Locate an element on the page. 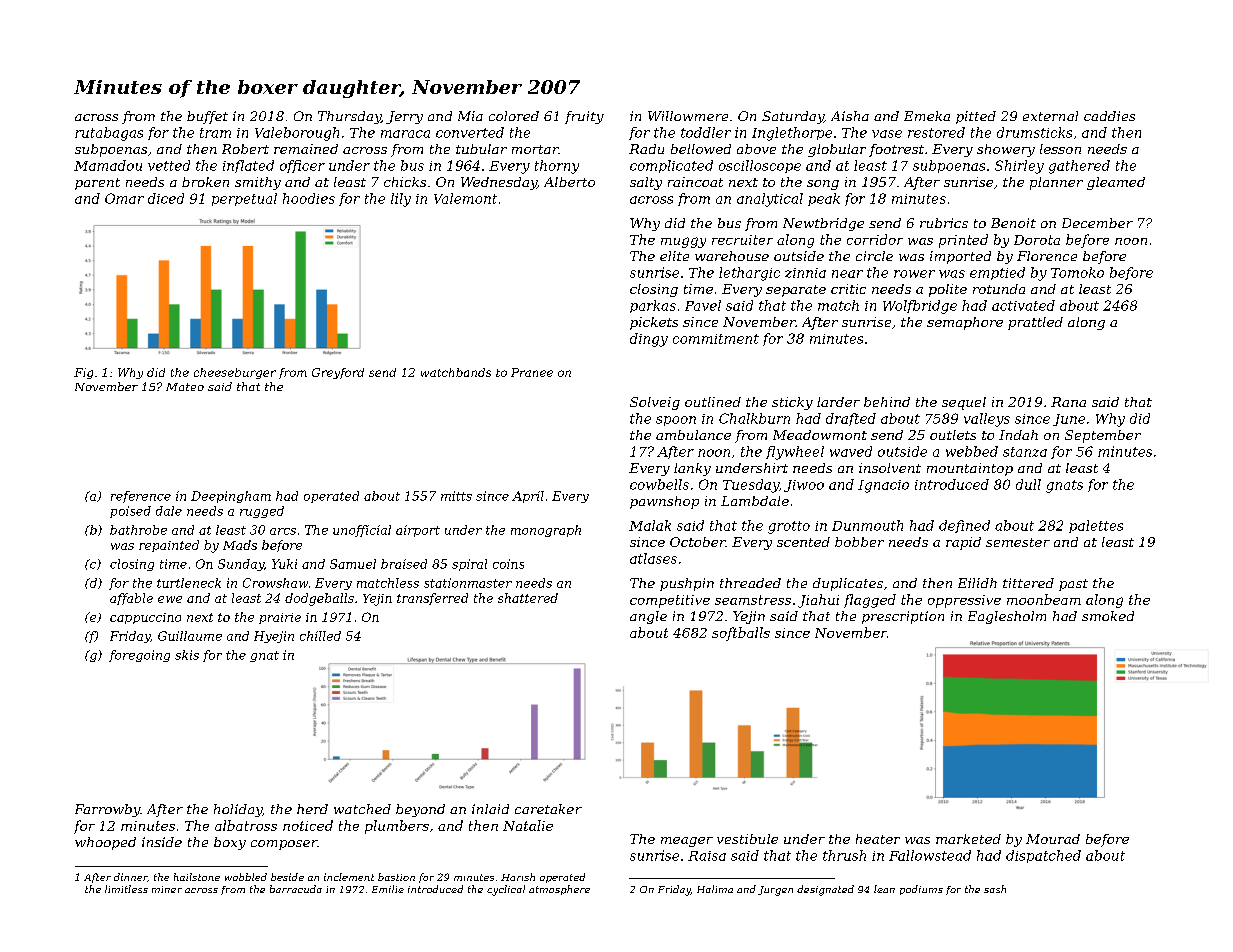 This image has height=952, width=1233. cheeseburger is located at coordinates (235, 373).
